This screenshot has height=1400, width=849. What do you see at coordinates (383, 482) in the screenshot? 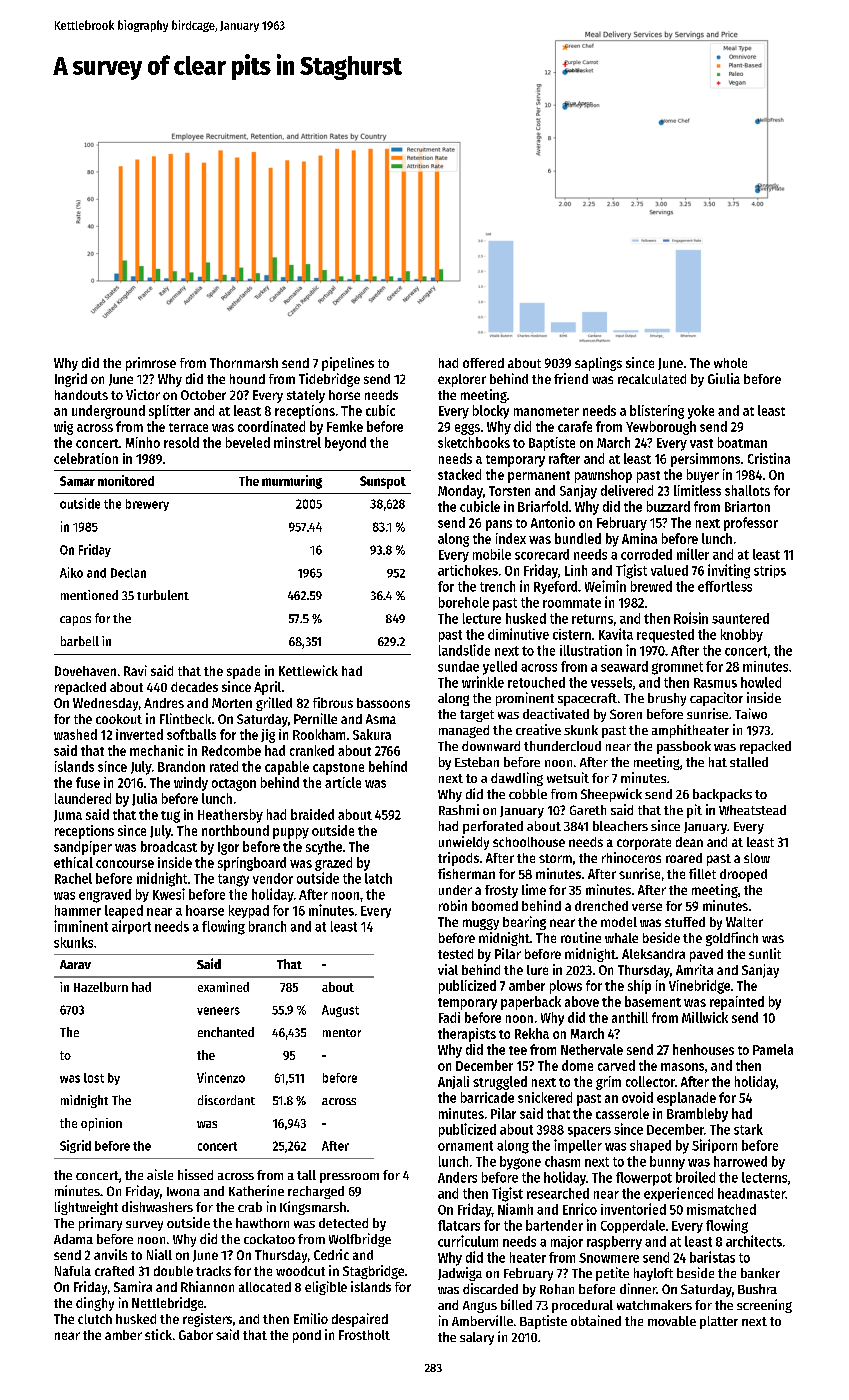
I see `Sunspot` at bounding box center [383, 482].
